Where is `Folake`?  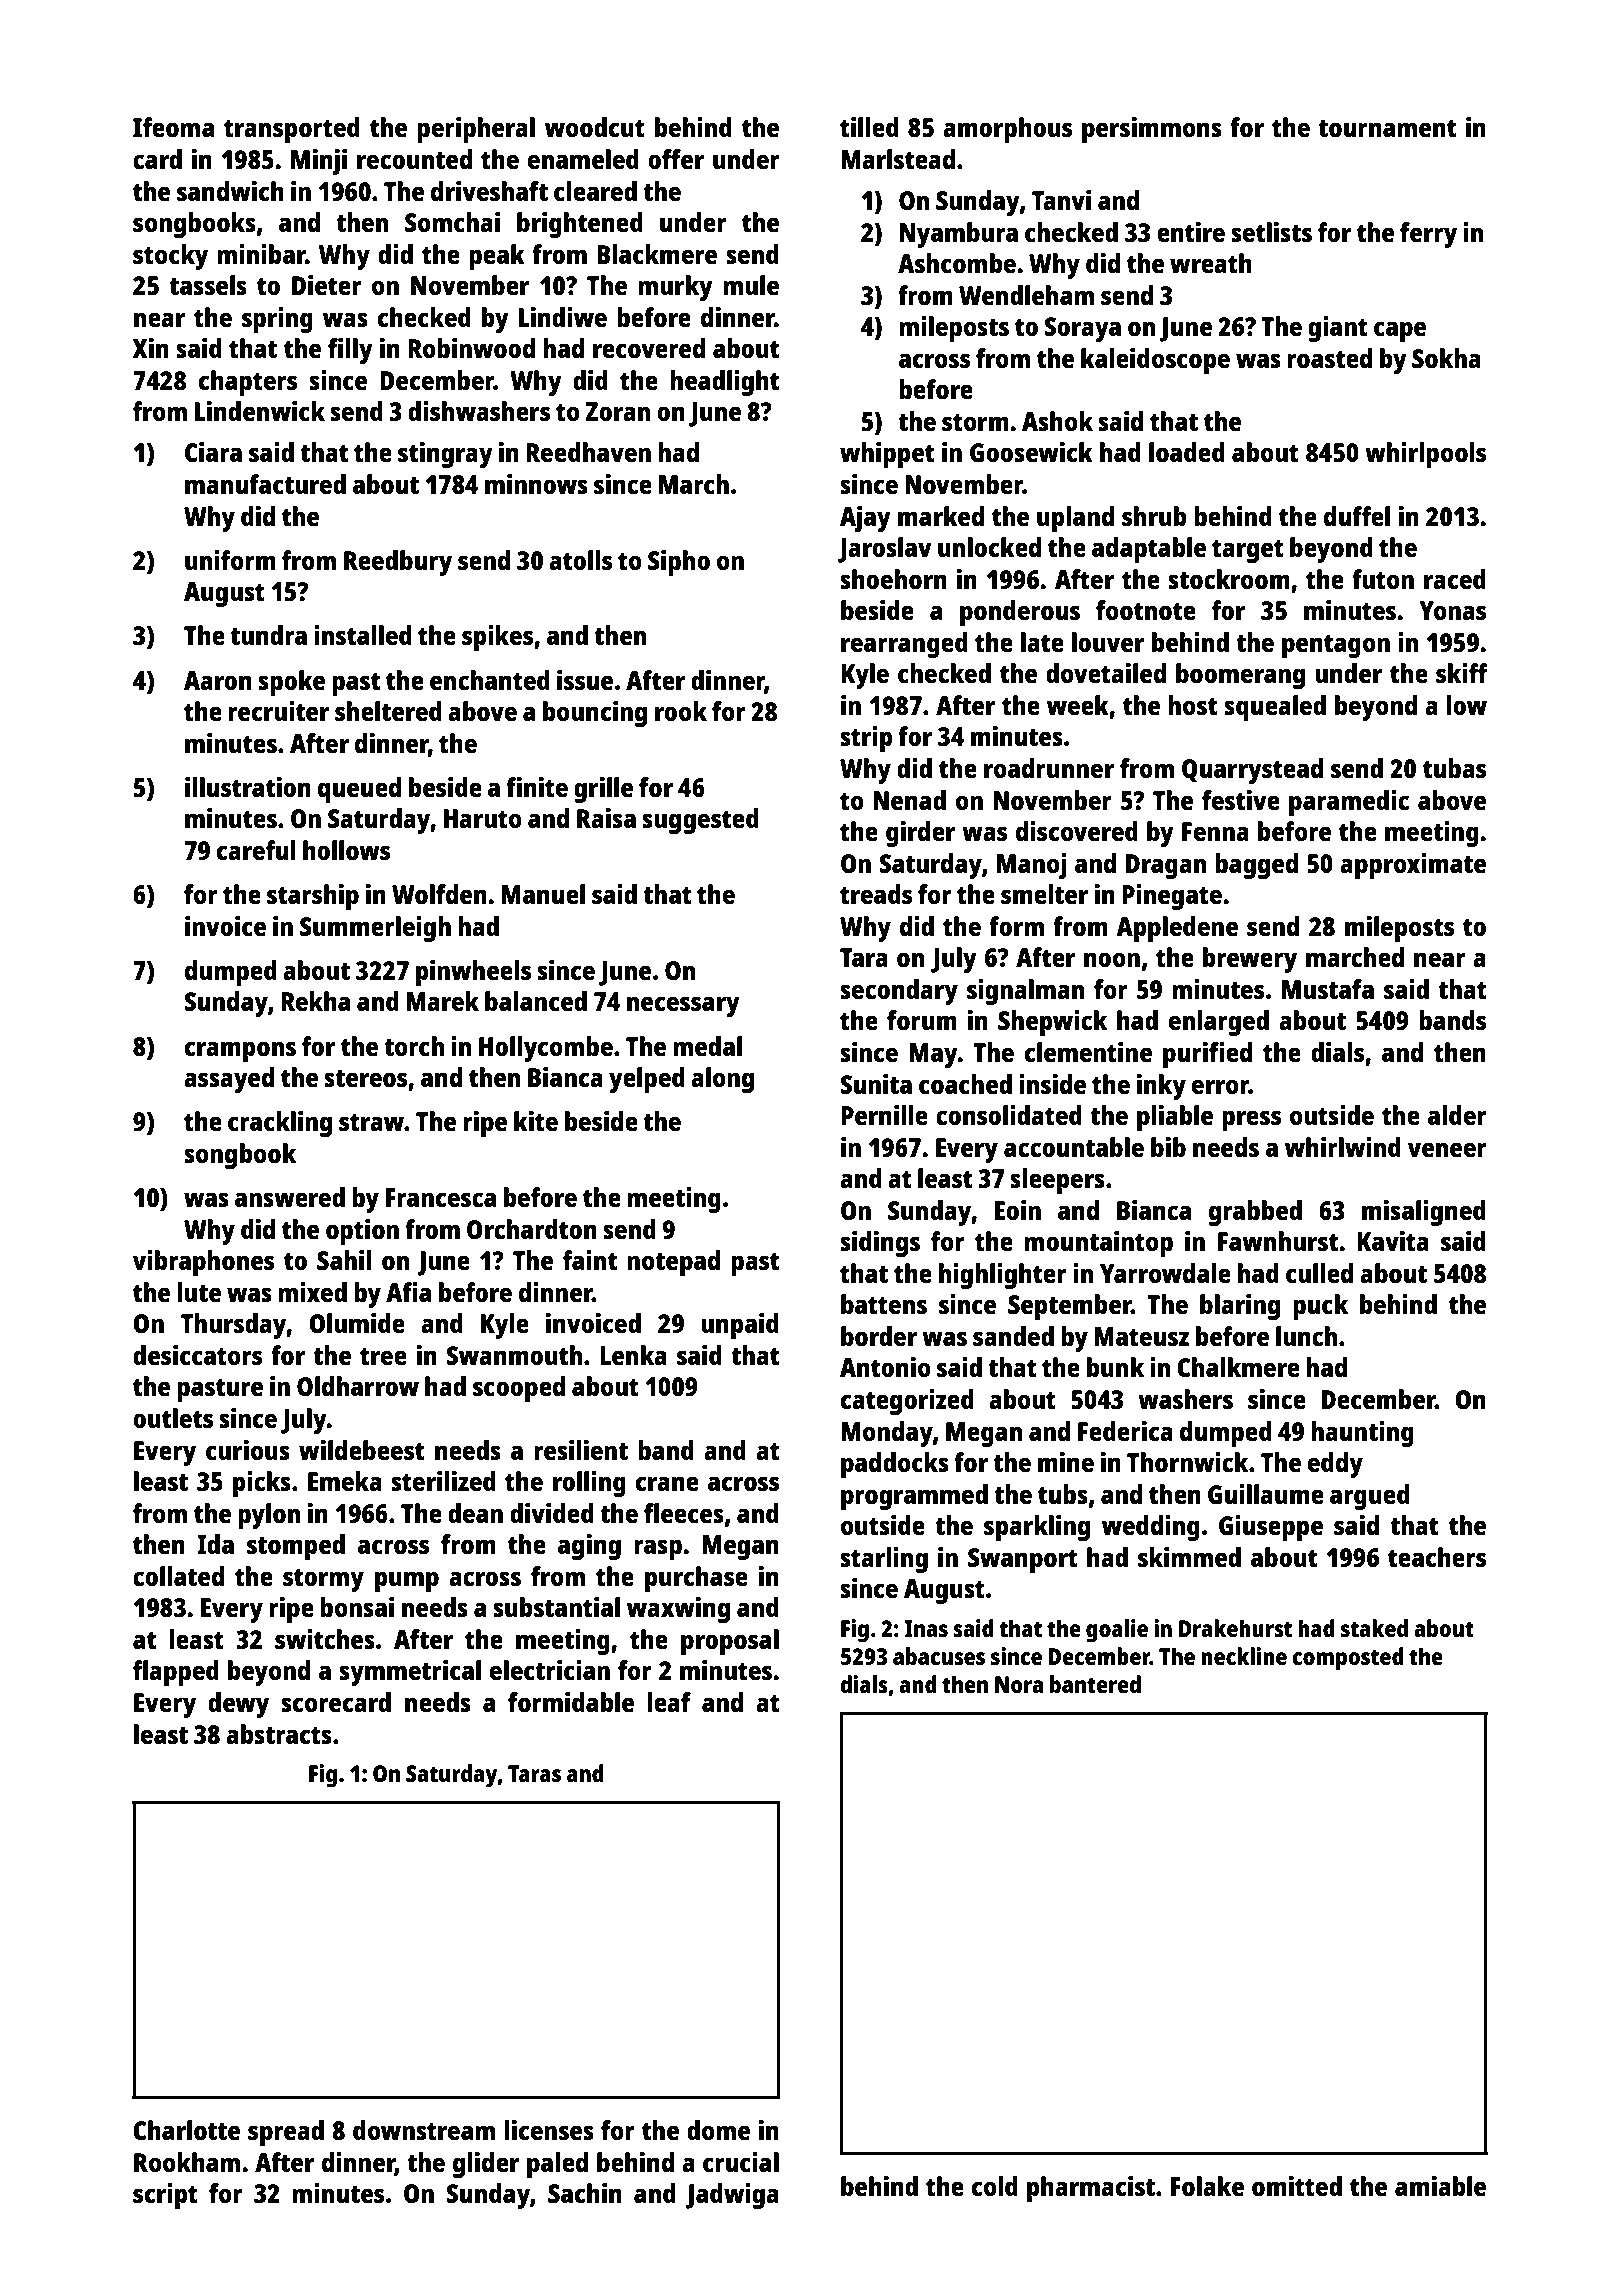
Folake is located at coordinates (1207, 2186).
